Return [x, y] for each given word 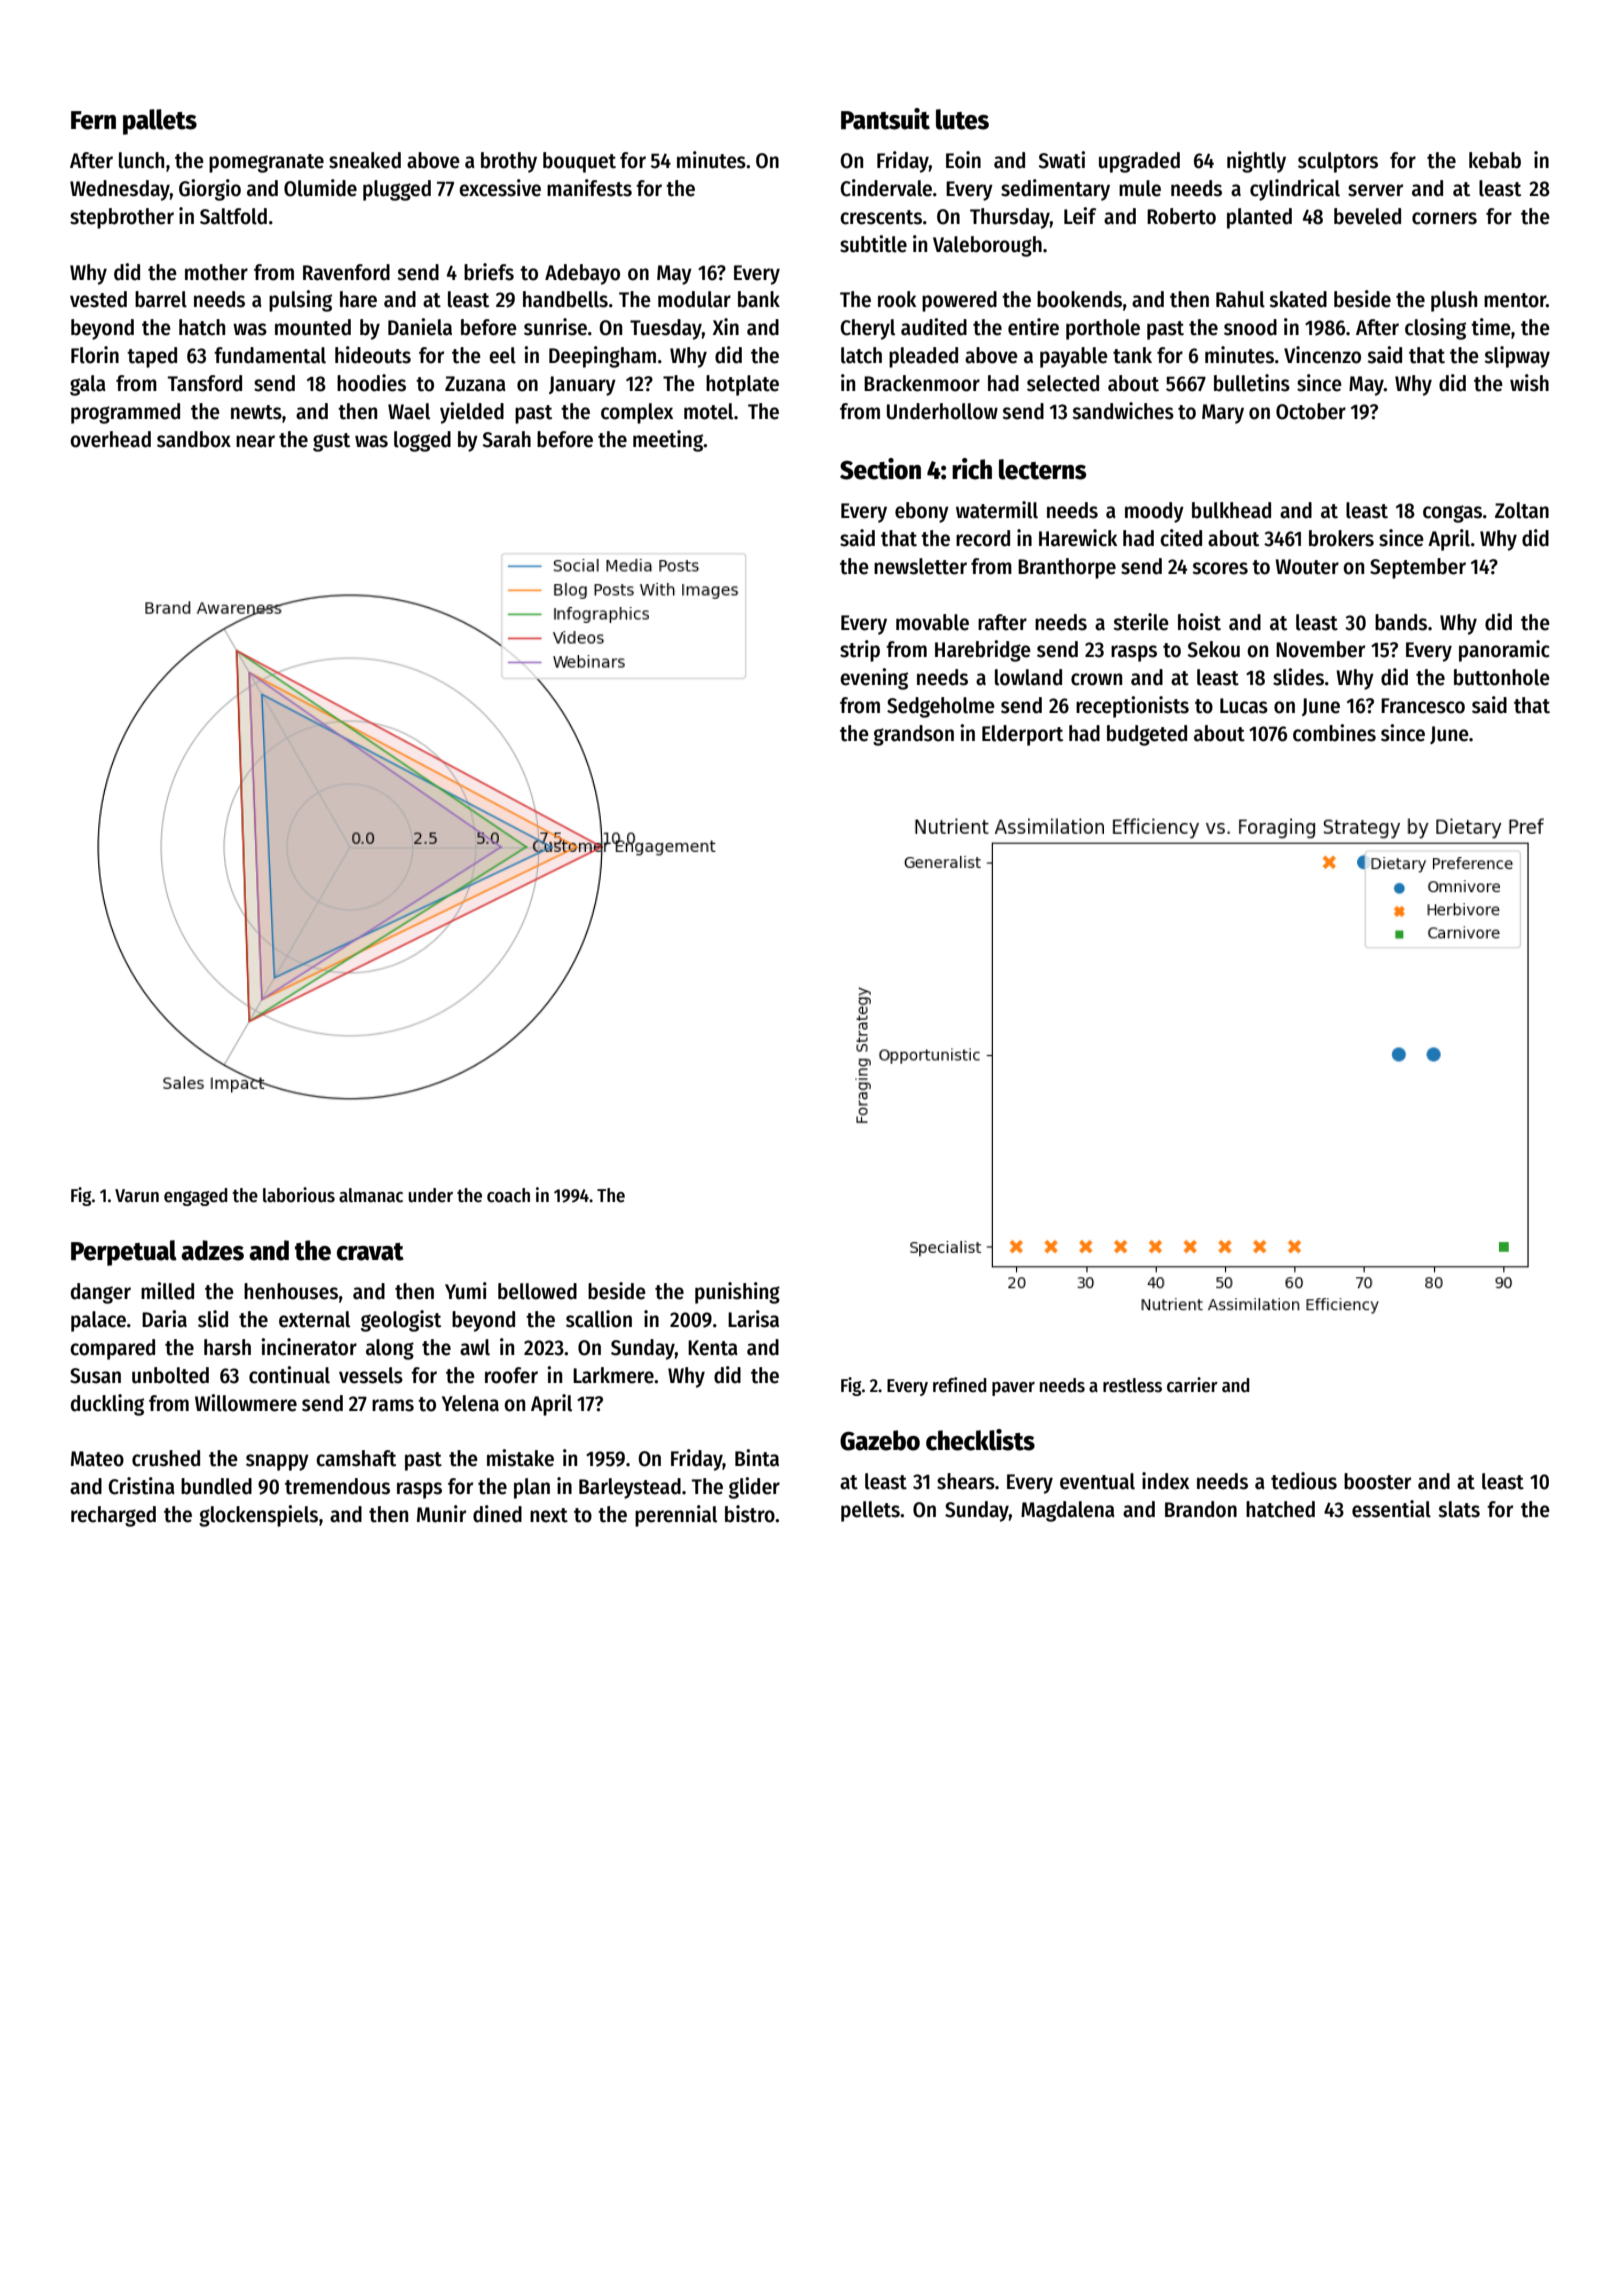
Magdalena [1068, 1511]
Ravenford [346, 272]
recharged [113, 1516]
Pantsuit [885, 119]
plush [1454, 301]
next [549, 1515]
